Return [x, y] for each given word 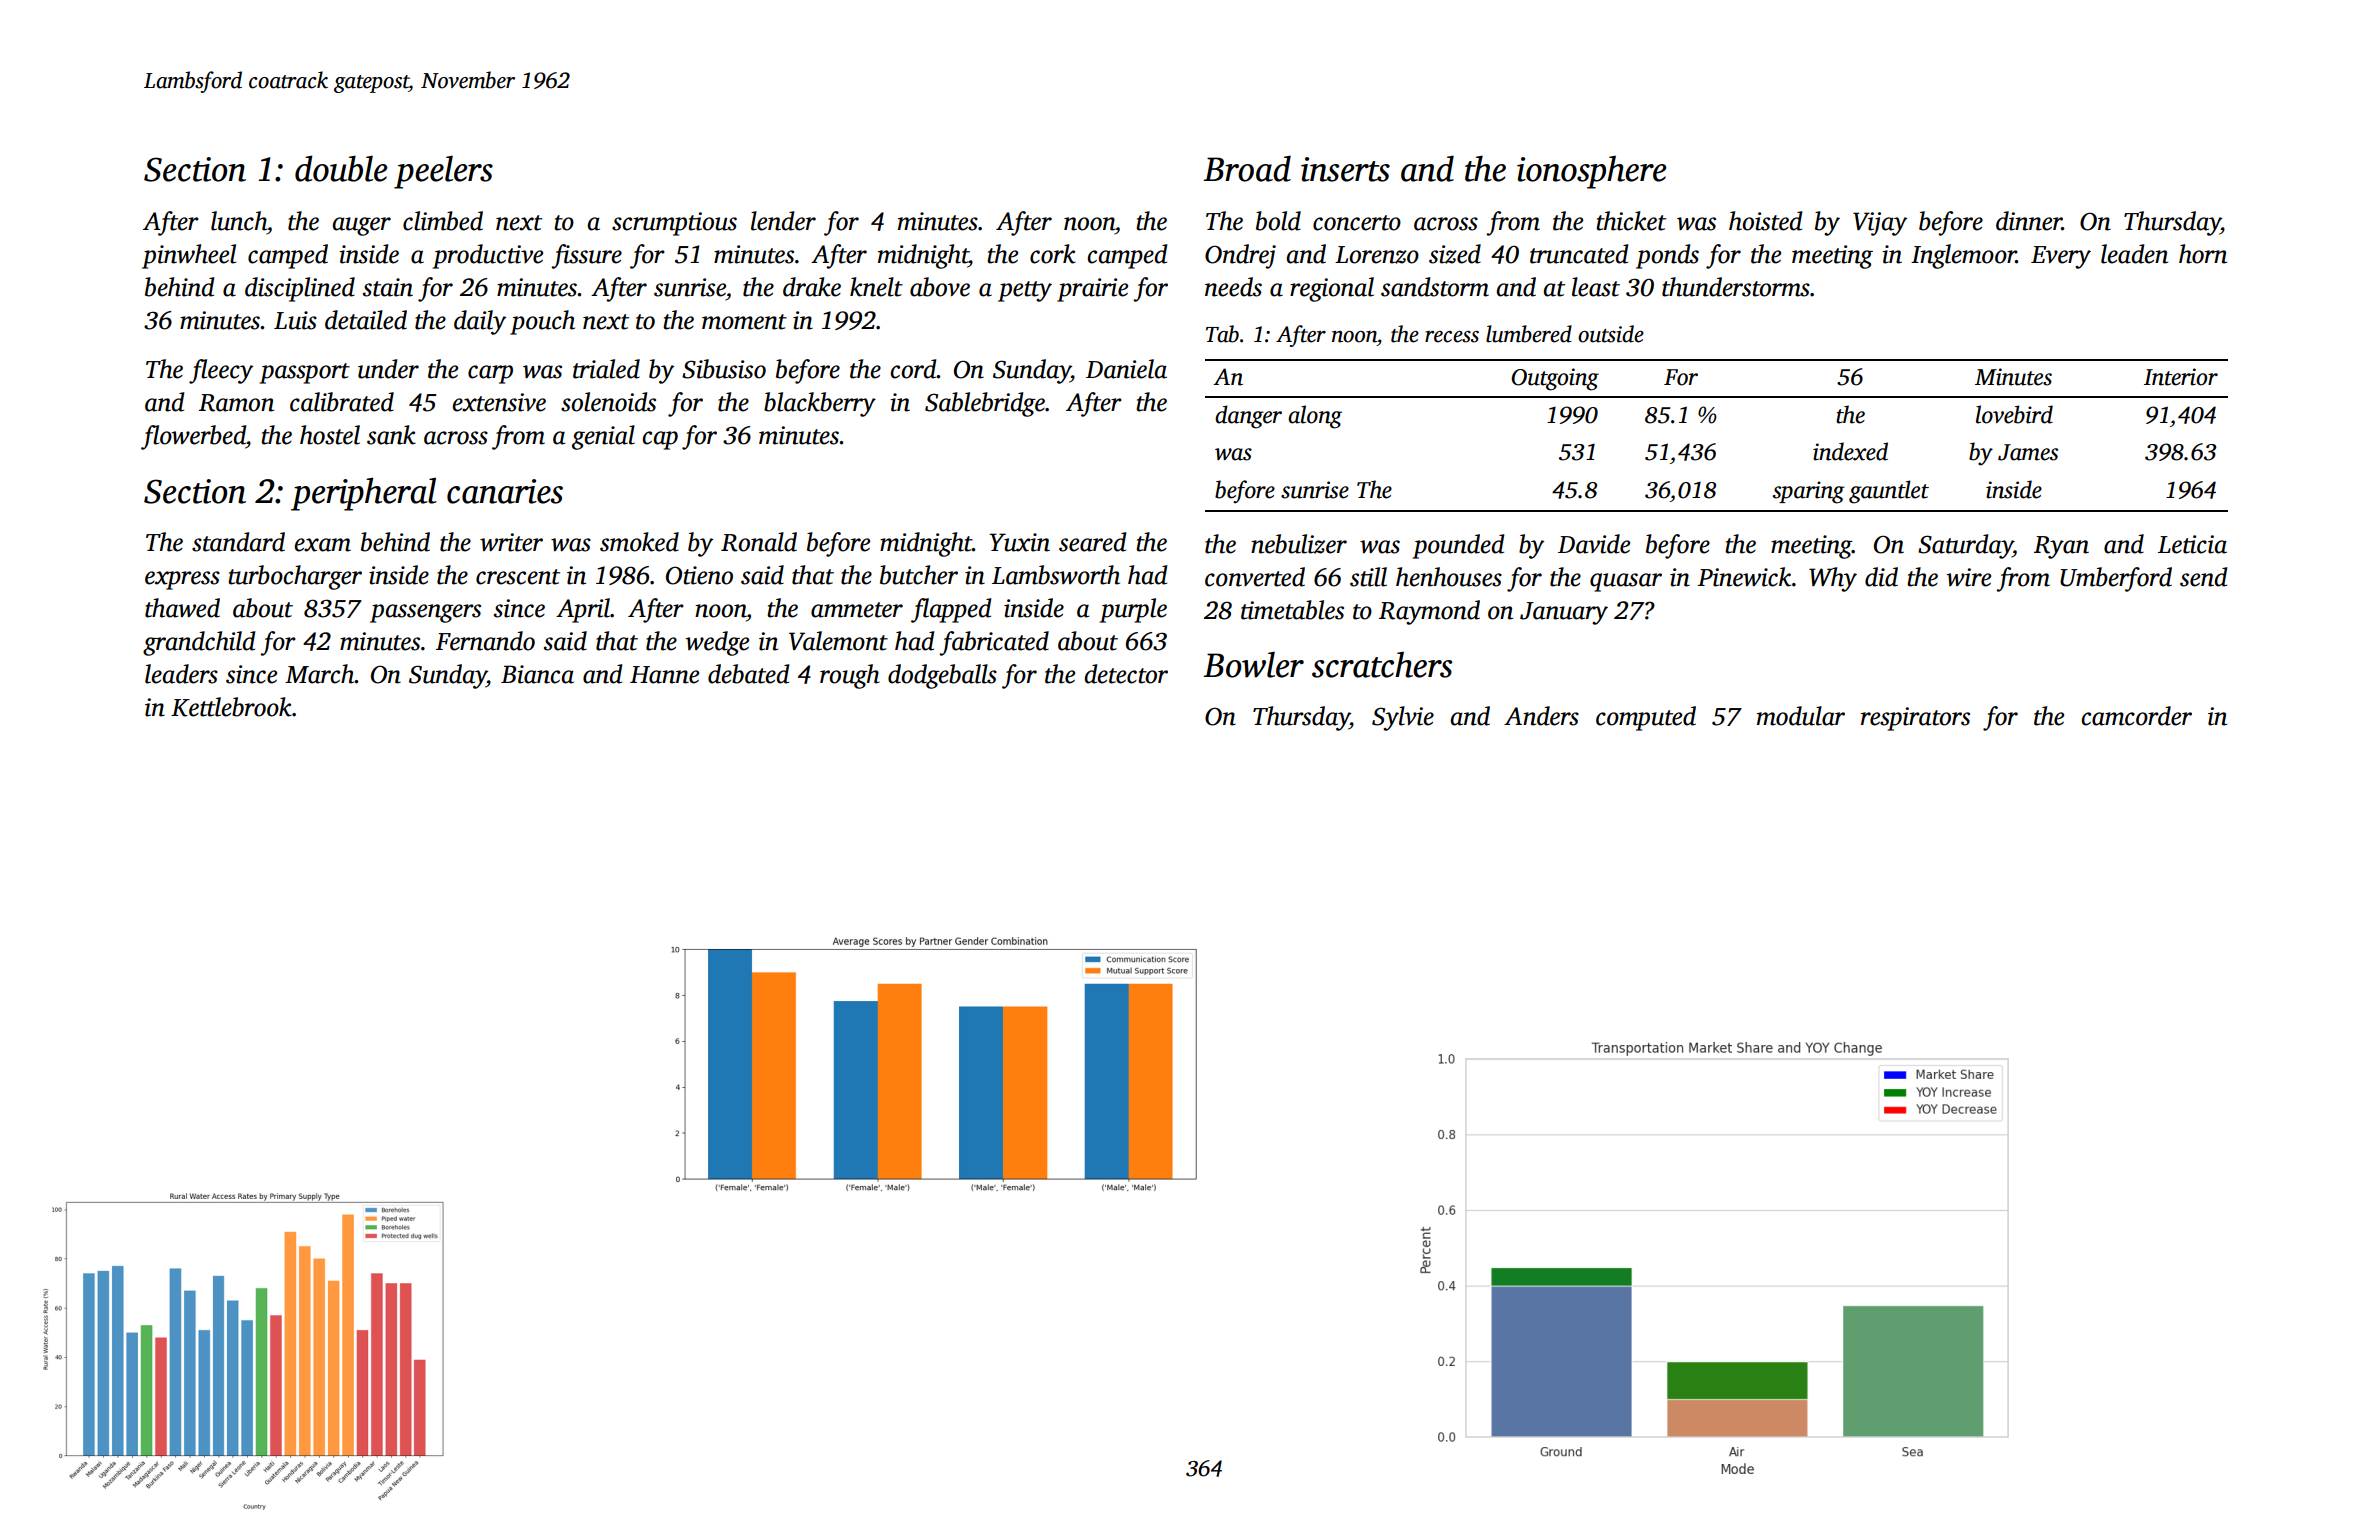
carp [490, 374]
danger [1248, 417]
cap [660, 440]
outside [1611, 334]
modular [1801, 716]
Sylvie [1403, 718]
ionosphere [1592, 172]
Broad [1247, 168]
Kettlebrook [231, 707]
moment [744, 322]
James [2028, 452]
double [341, 168]
